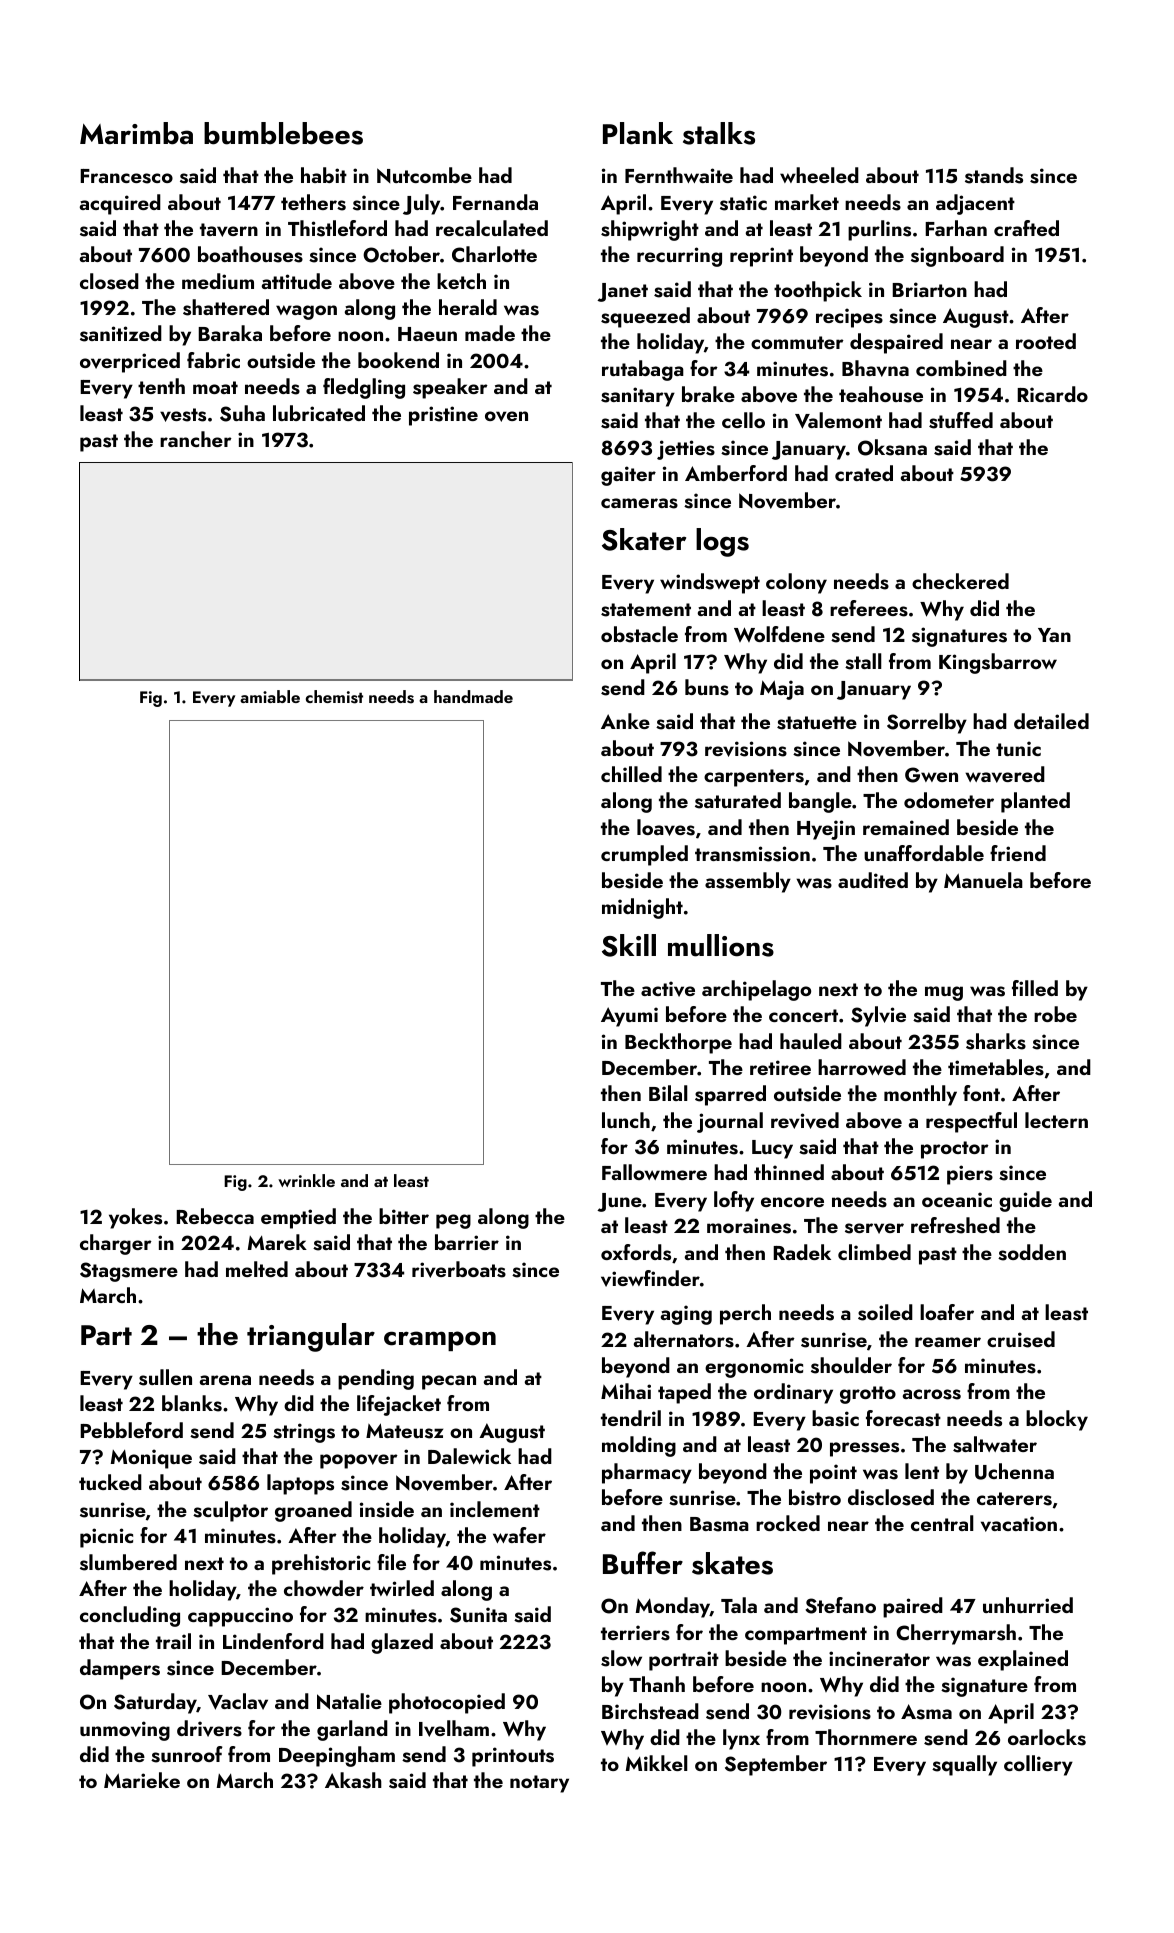 Image resolution: width=1174 pixels, height=1933 pixels. Describe the element at coordinates (818, 291) in the screenshot. I see `toothpick` at that location.
